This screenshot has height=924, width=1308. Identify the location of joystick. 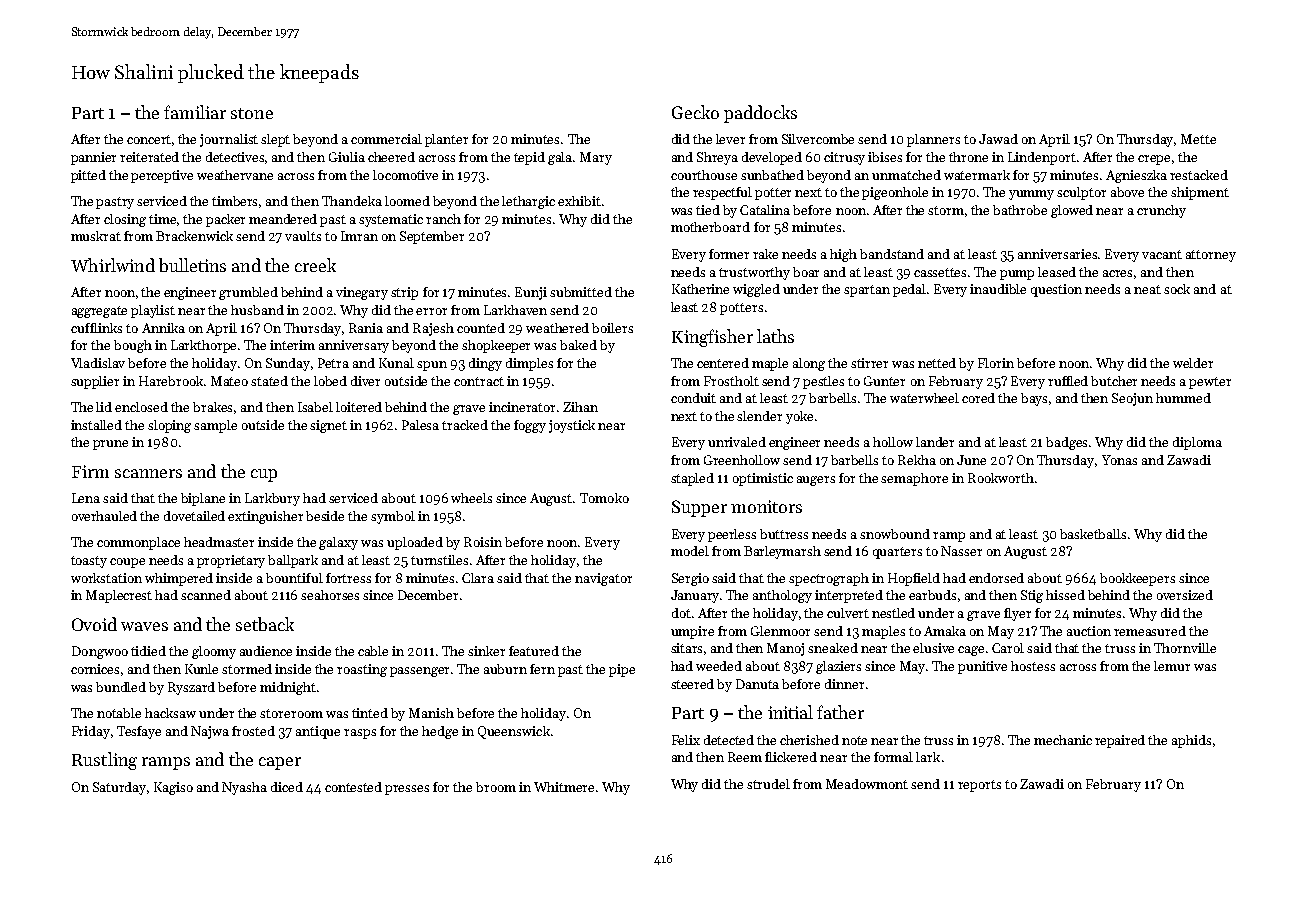
(572, 426).
